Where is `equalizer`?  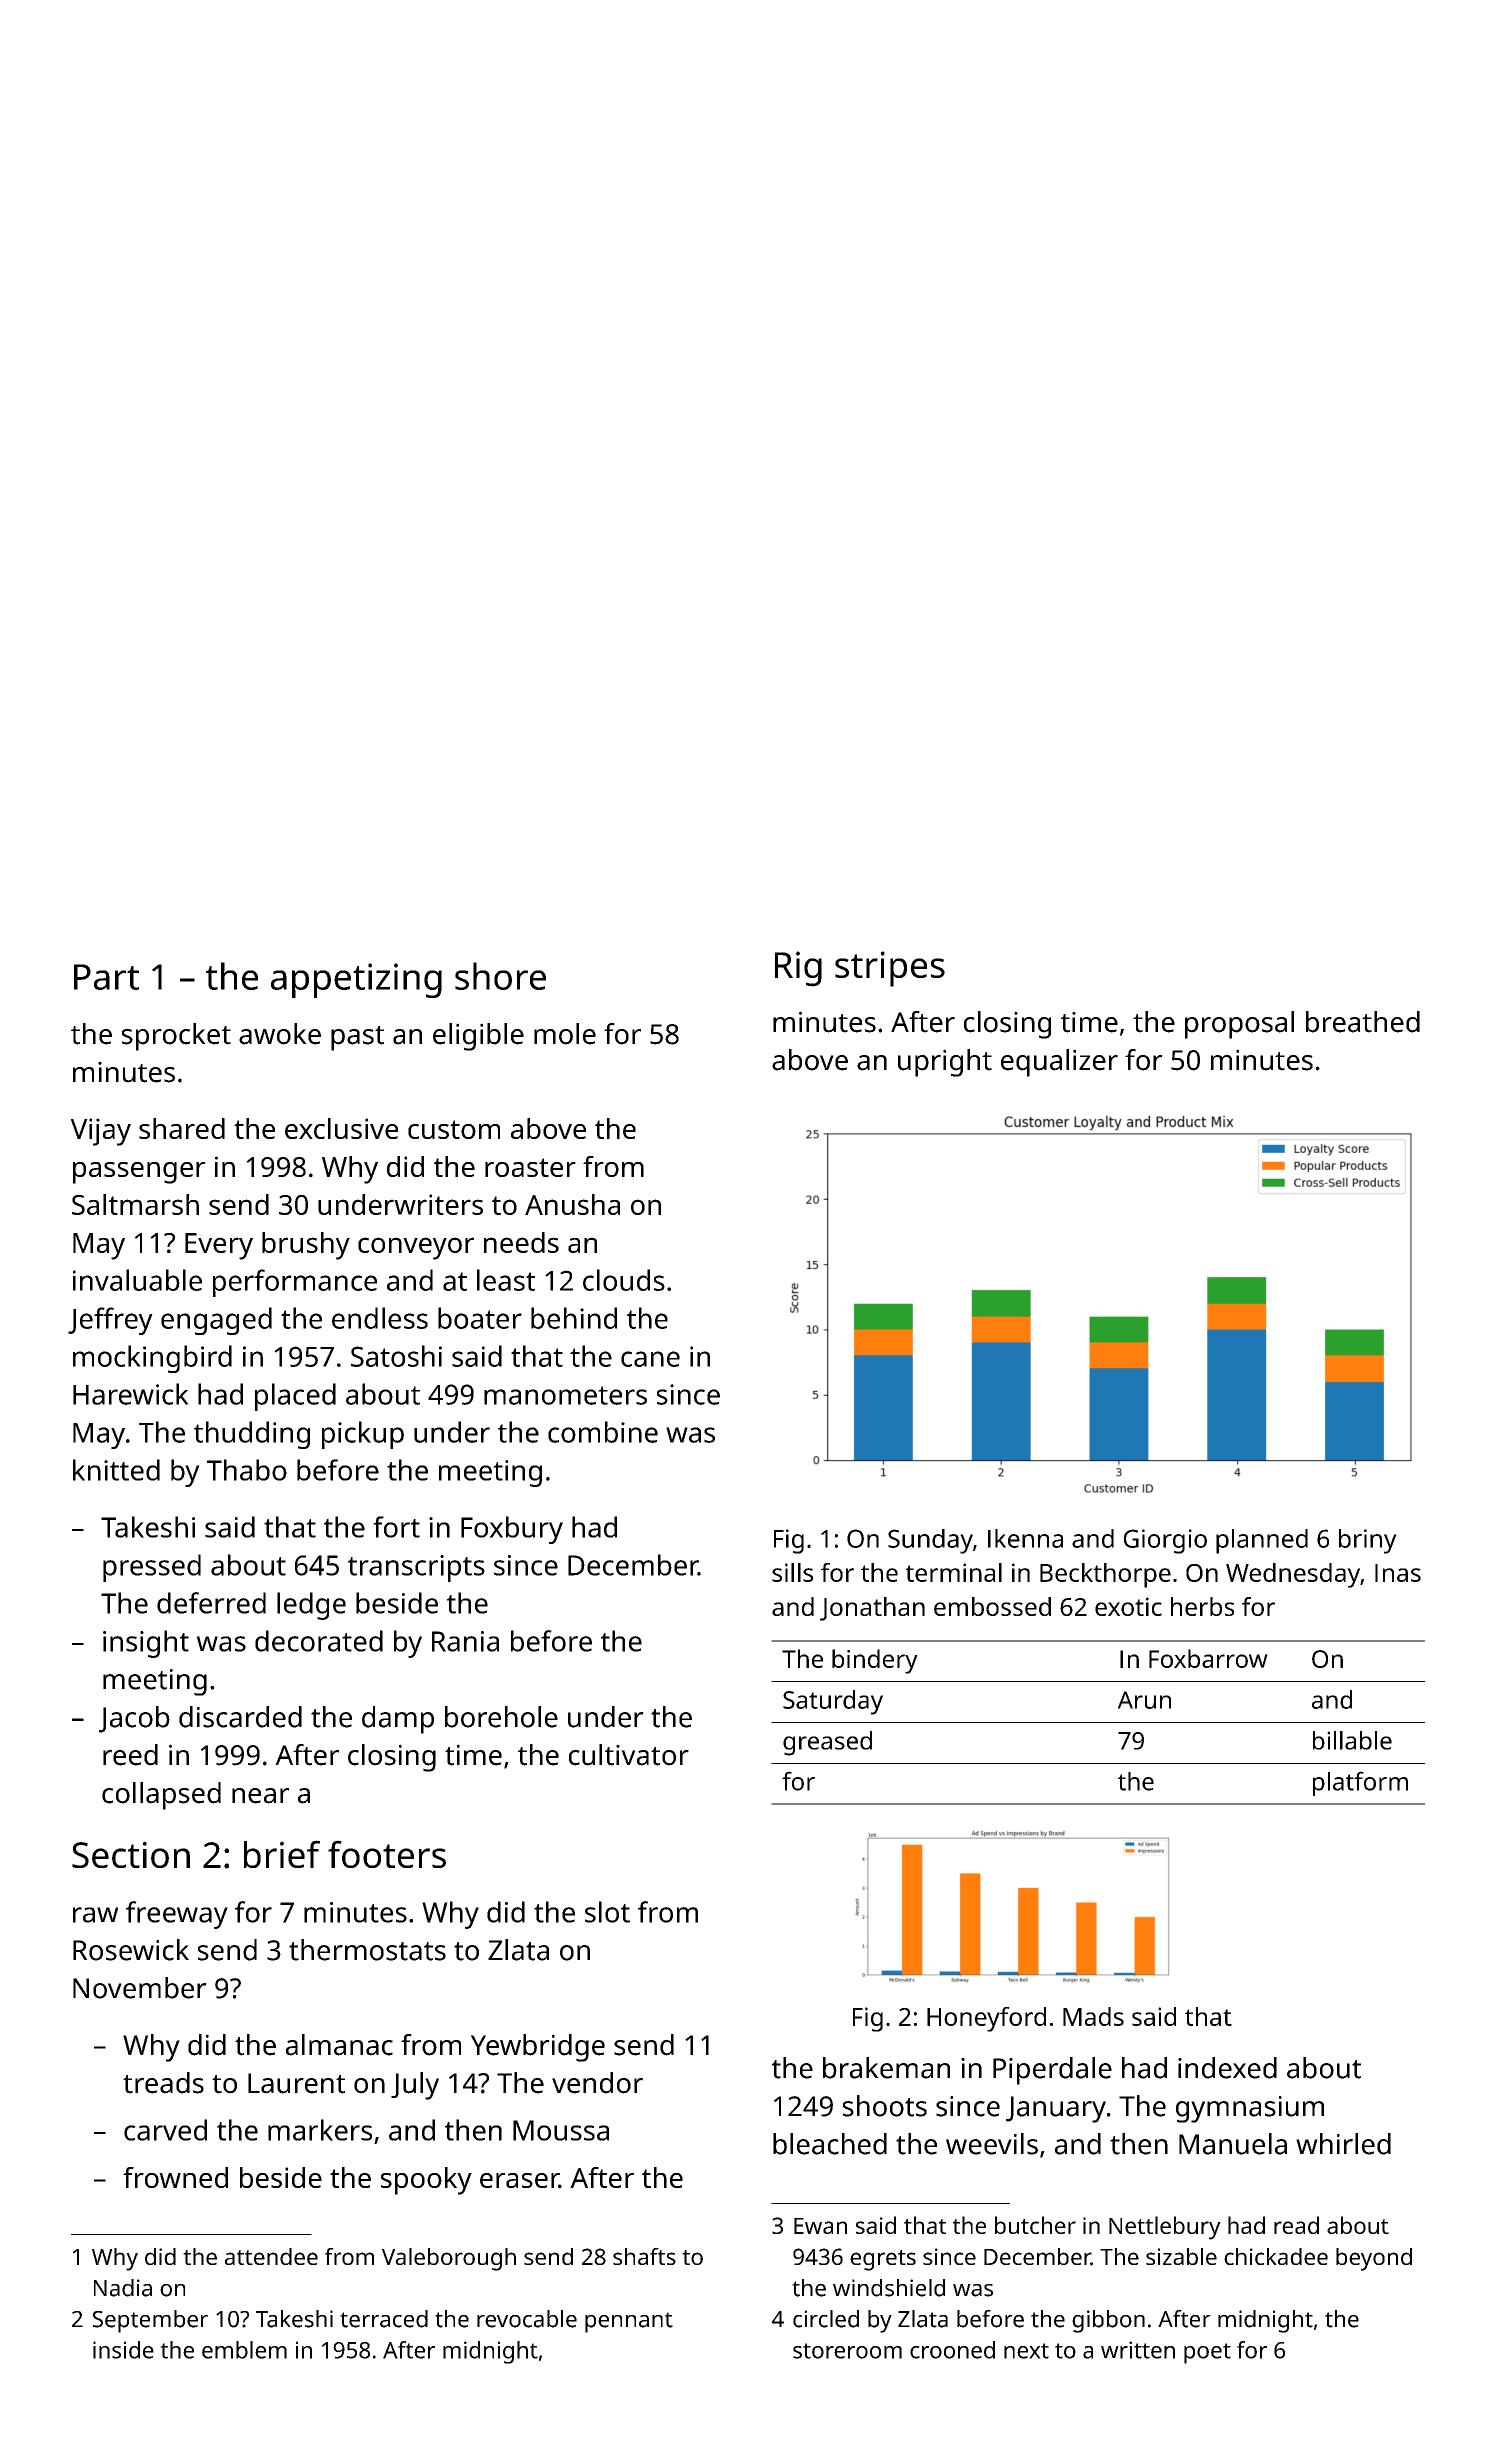 equalizer is located at coordinates (1059, 1063).
